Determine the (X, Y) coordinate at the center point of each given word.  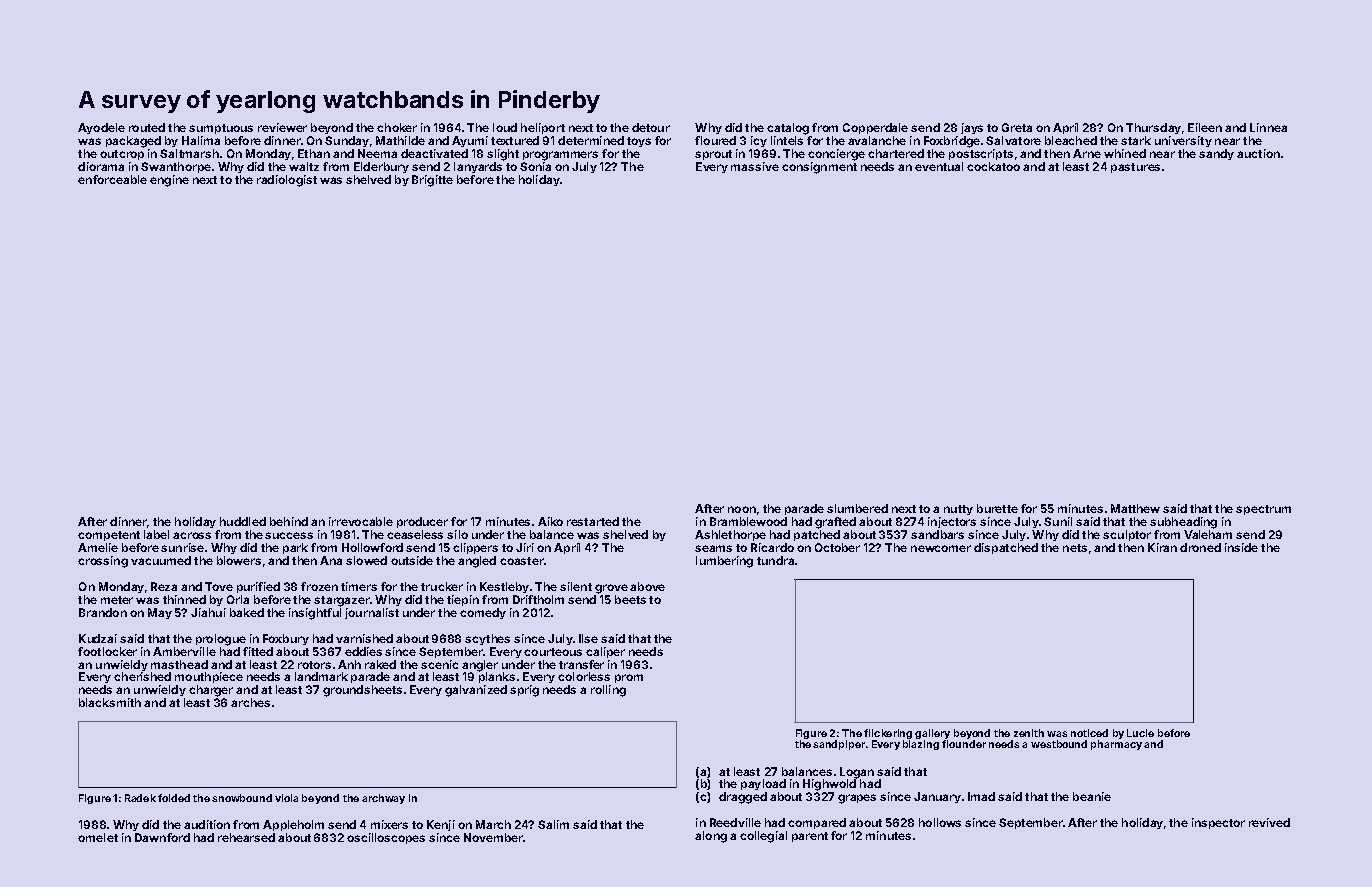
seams (713, 548)
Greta (1017, 127)
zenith (1029, 733)
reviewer (282, 127)
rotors (314, 665)
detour (651, 127)
